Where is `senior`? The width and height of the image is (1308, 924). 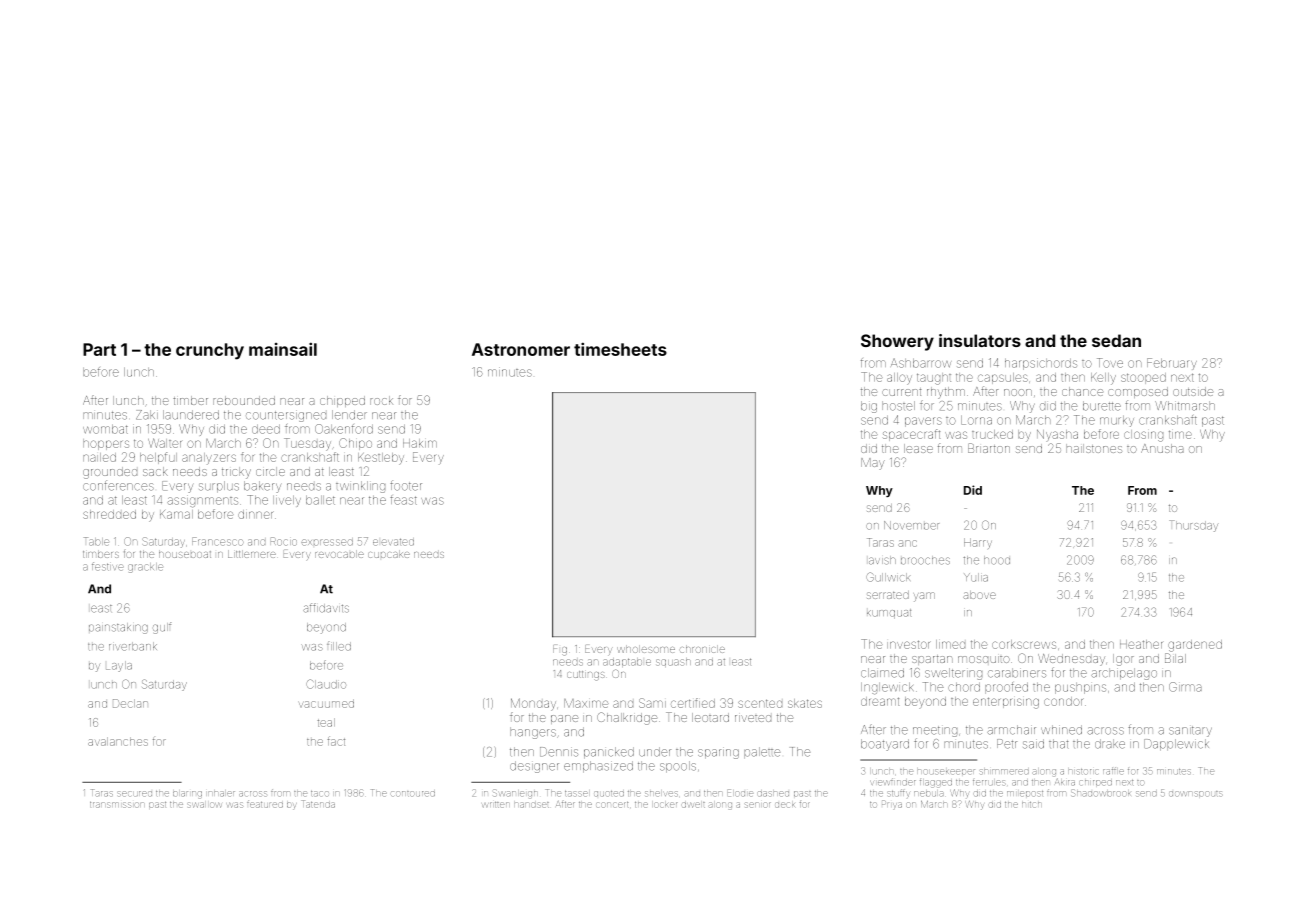 senior is located at coordinates (758, 805).
